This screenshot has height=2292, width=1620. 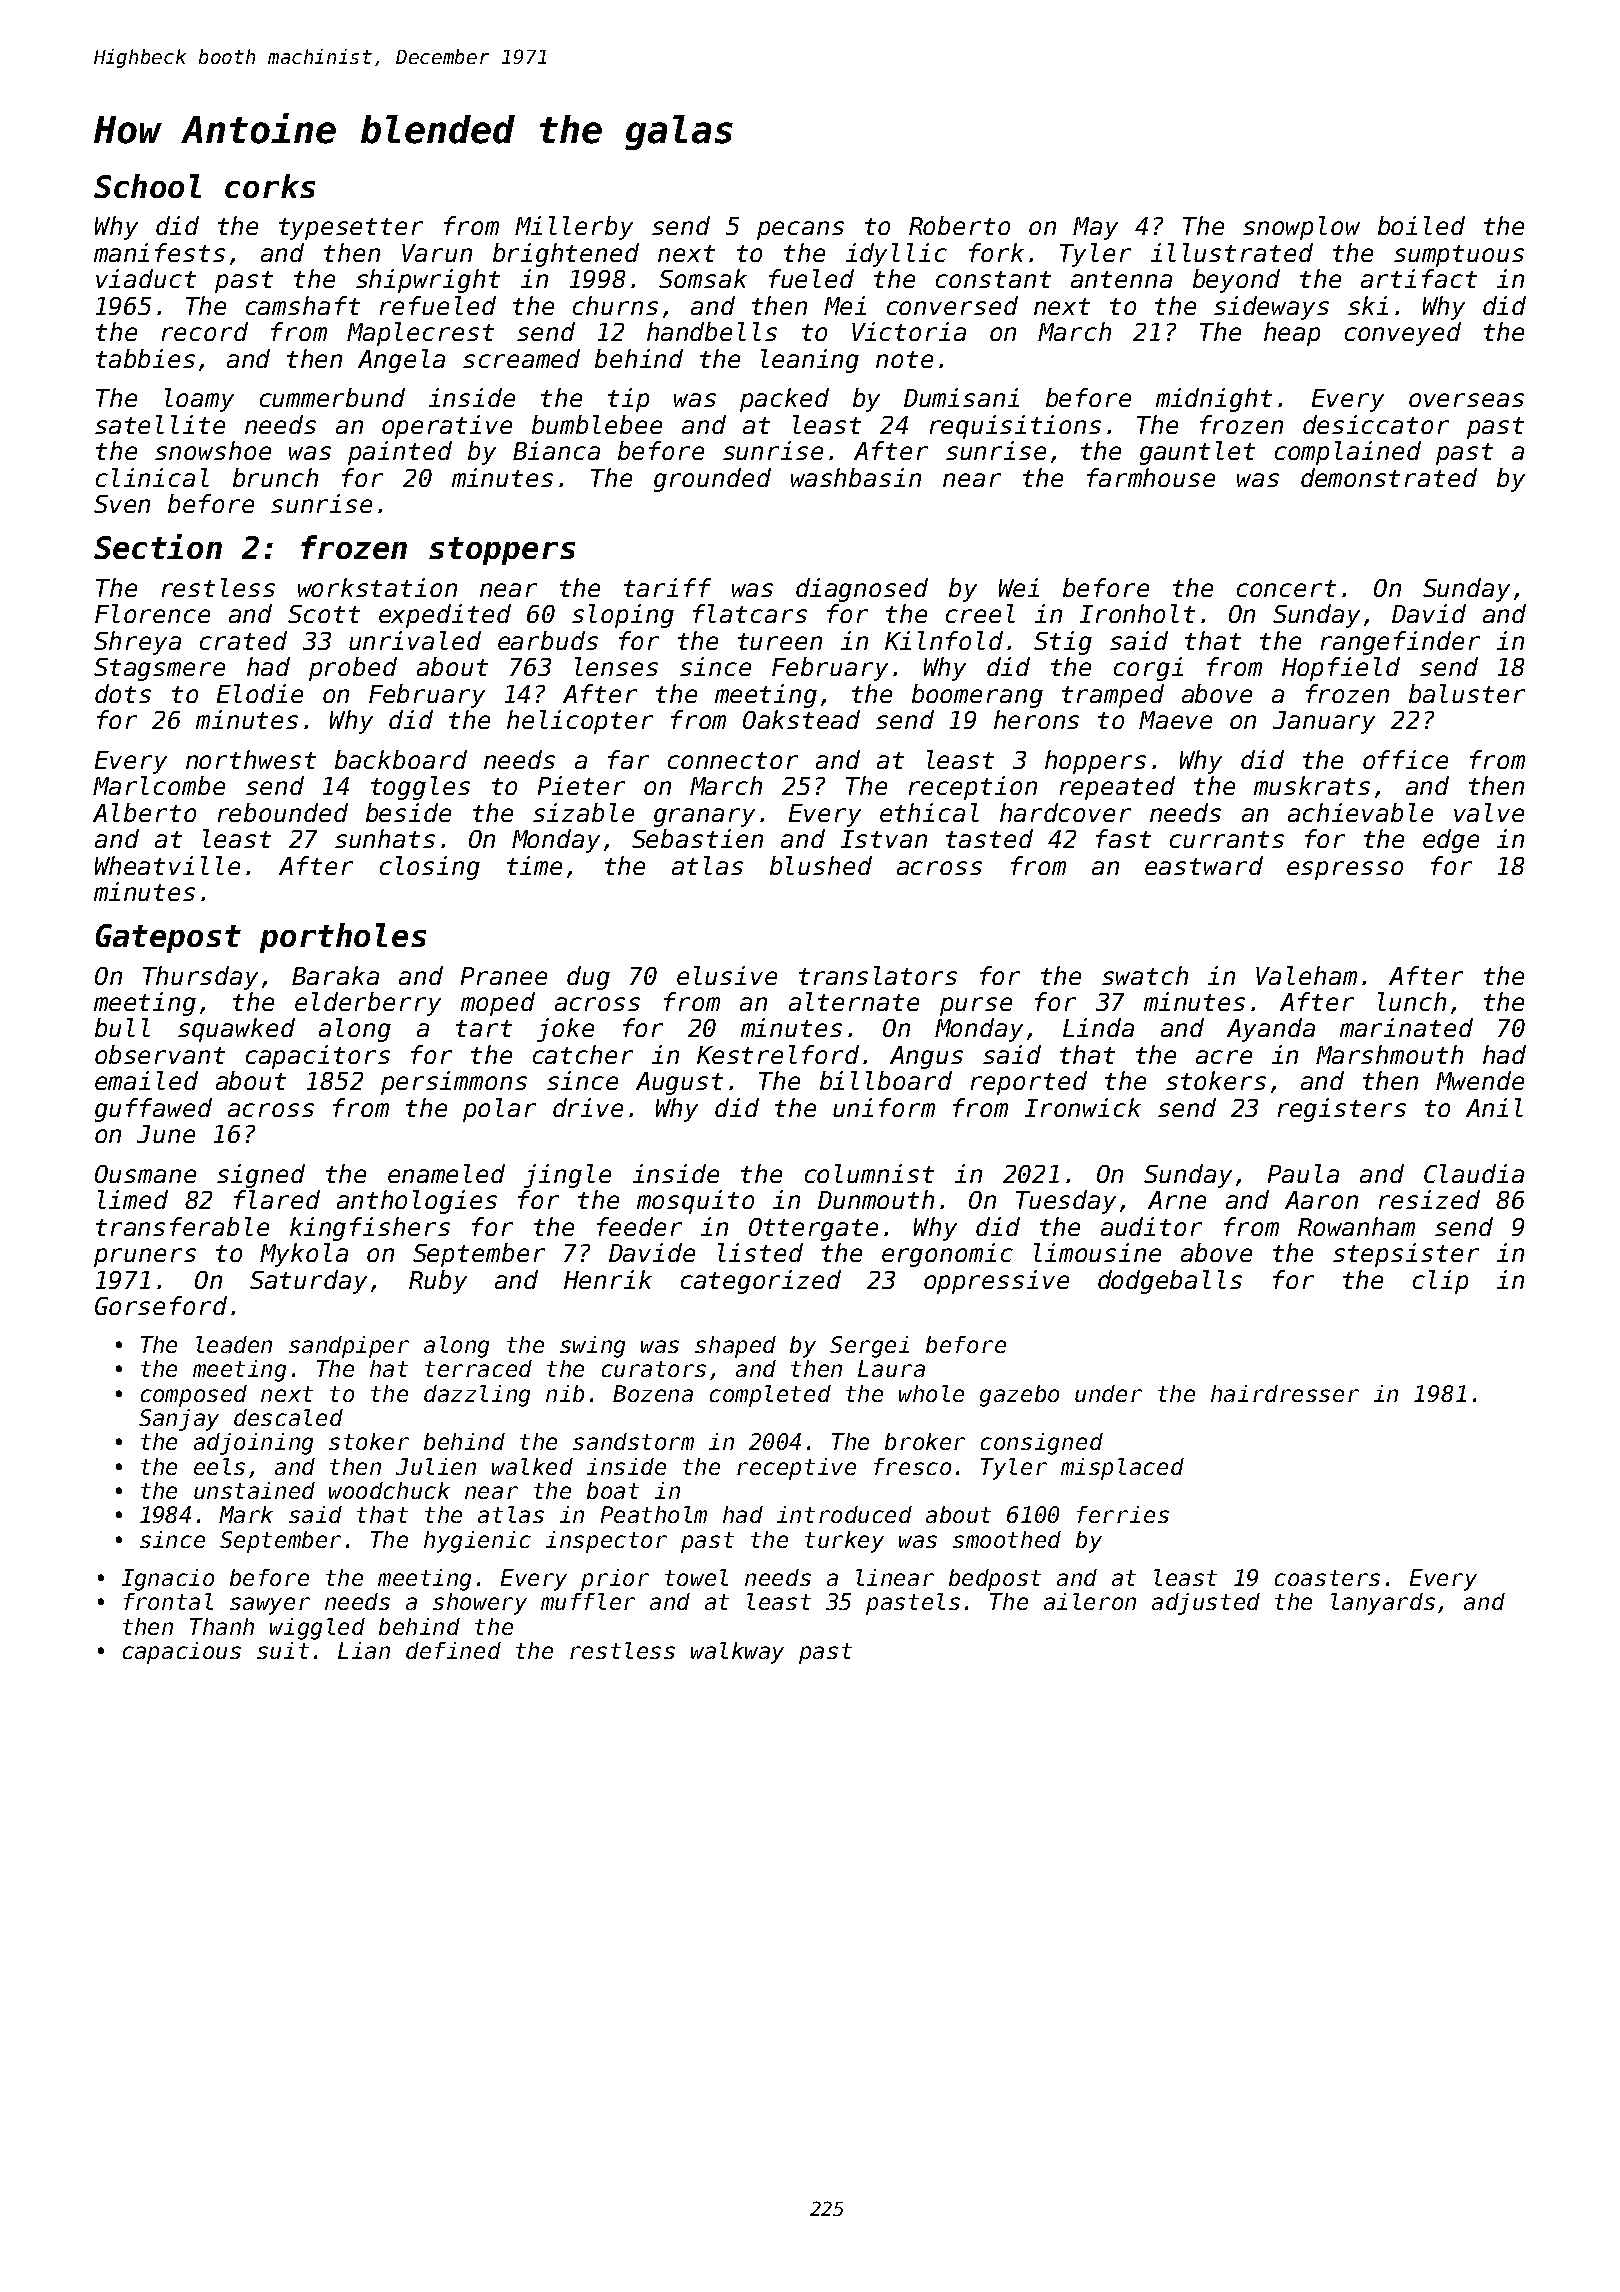 What do you see at coordinates (697, 838) in the screenshot?
I see `Sebastien` at bounding box center [697, 838].
